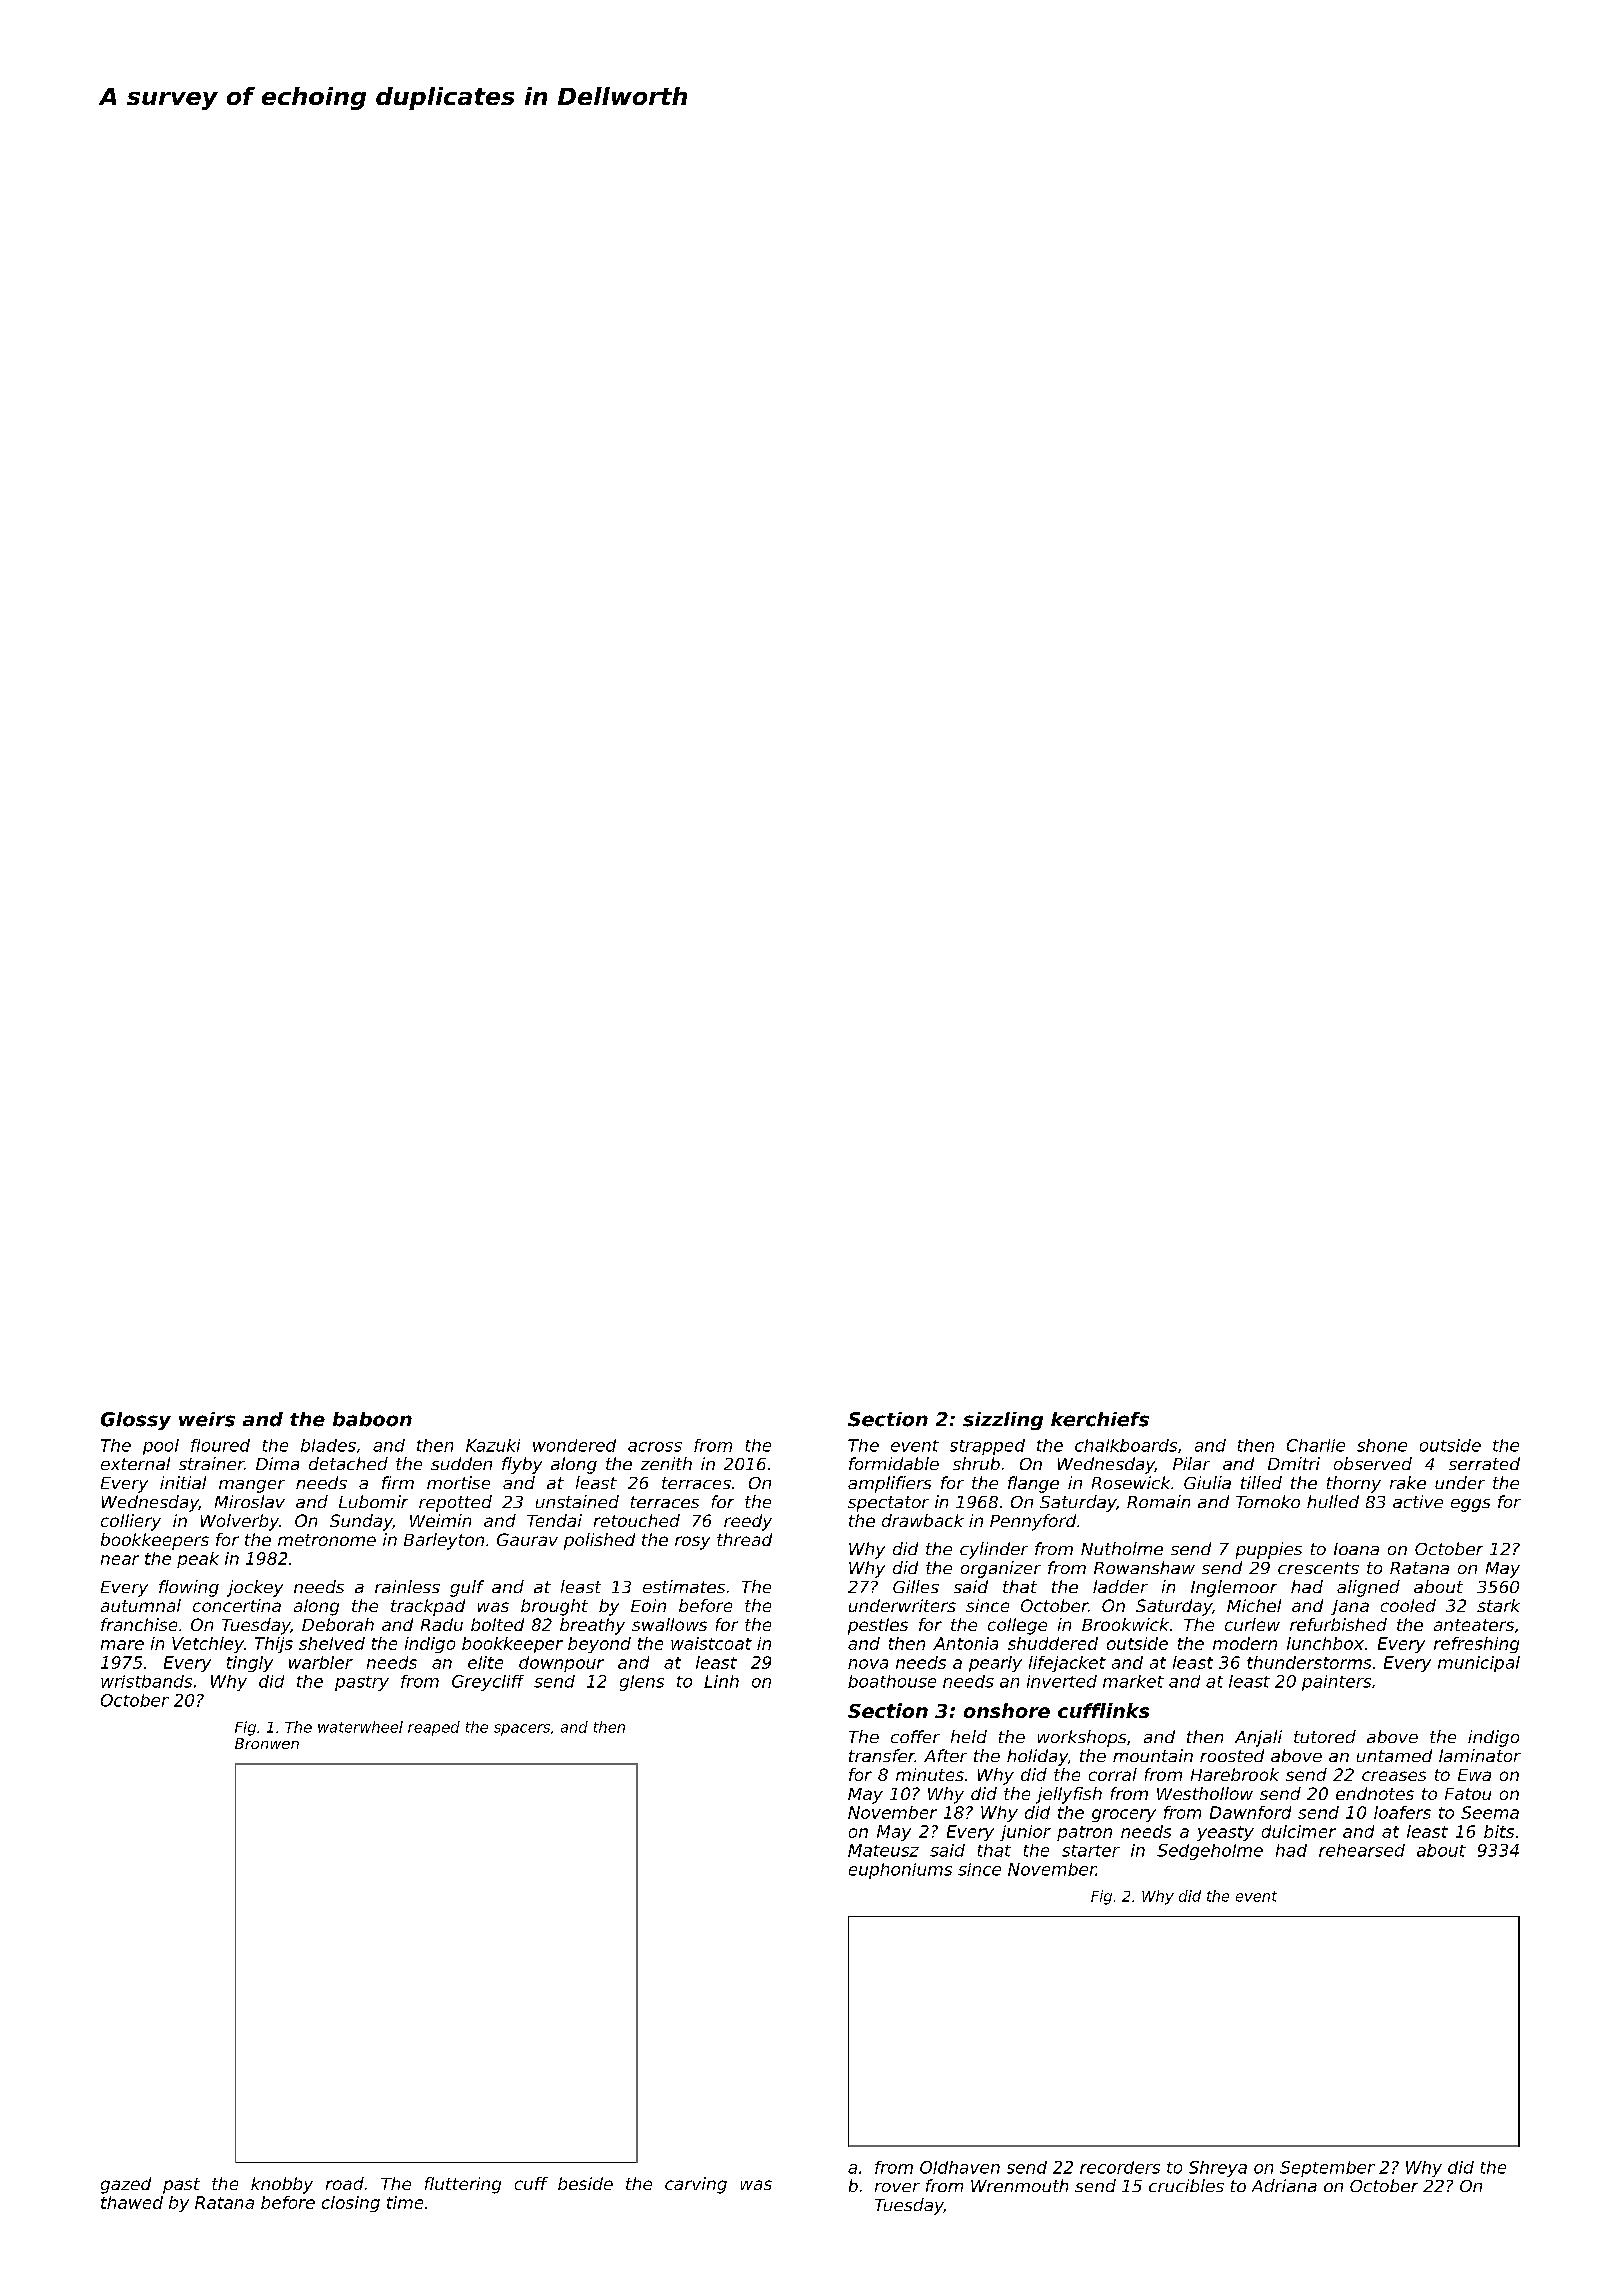 This document has width=1620, height=2292. I want to click on euphoniums, so click(900, 1871).
